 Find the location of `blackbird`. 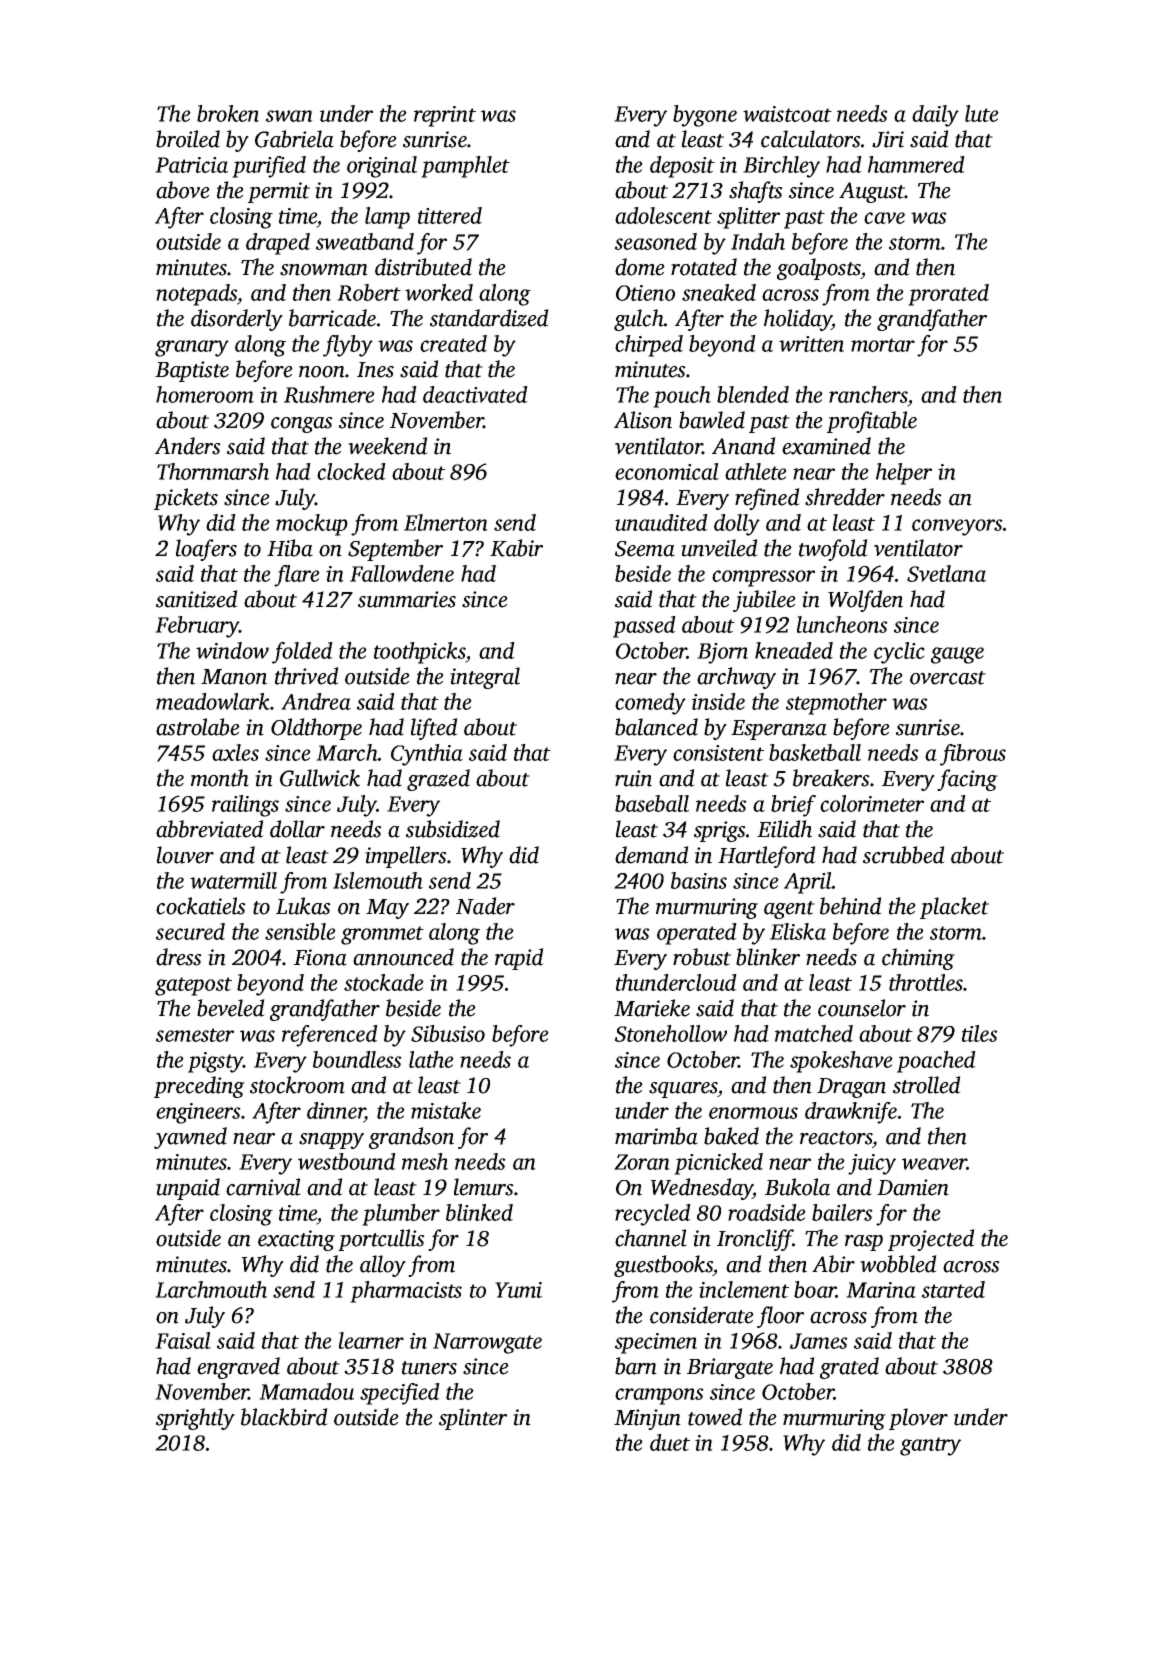

blackbird is located at coordinates (284, 1417).
